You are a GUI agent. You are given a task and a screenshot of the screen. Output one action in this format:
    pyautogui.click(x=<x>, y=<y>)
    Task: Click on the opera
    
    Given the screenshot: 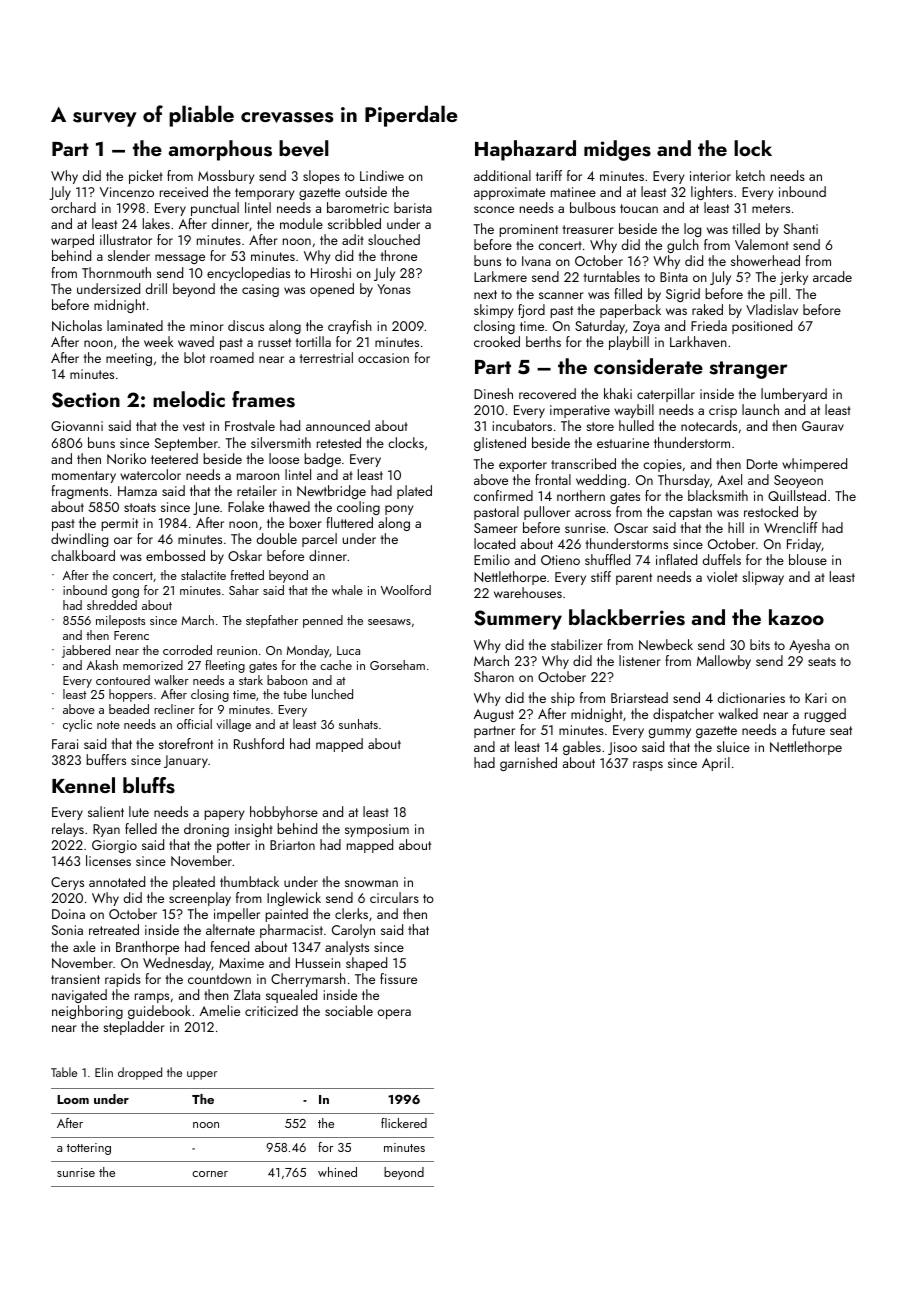 What is the action you would take?
    pyautogui.click(x=394, y=1014)
